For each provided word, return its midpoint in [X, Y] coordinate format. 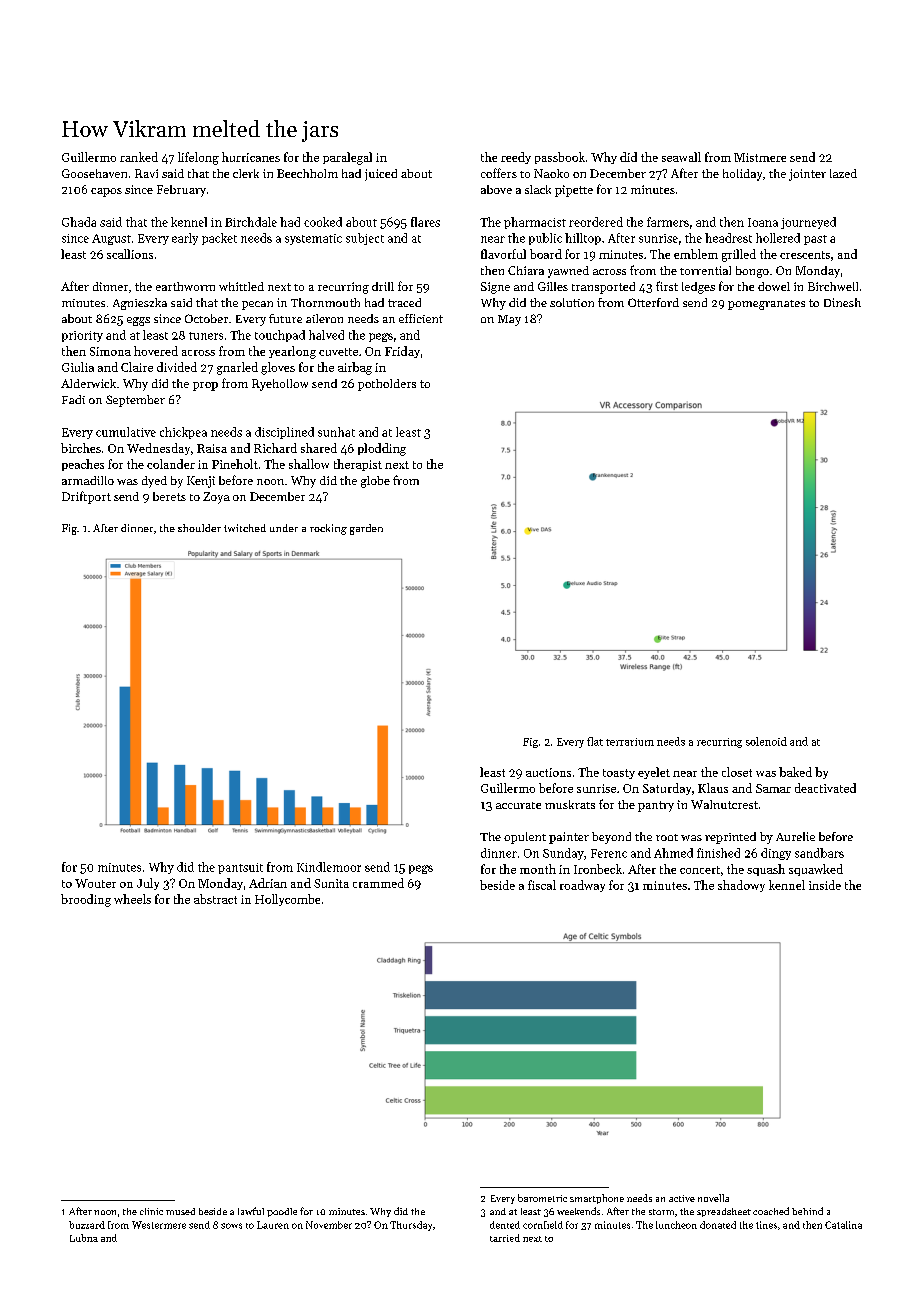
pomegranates [766, 305]
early [185, 239]
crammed [378, 883]
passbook [560, 158]
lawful [251, 1211]
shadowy [741, 886]
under [284, 528]
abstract [215, 899]
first [667, 286]
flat [595, 741]
